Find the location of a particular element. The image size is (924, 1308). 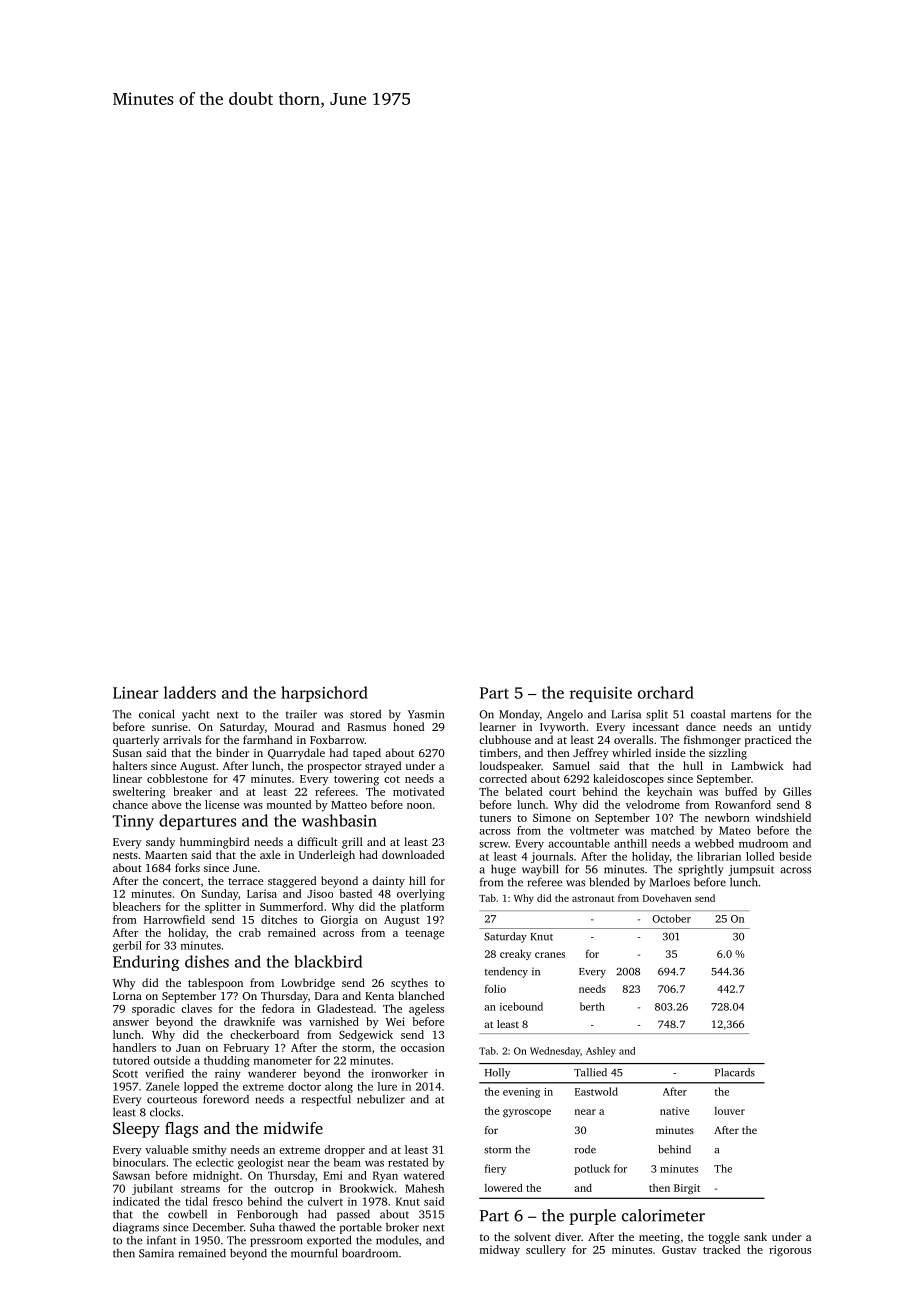

berth is located at coordinates (592, 1006).
